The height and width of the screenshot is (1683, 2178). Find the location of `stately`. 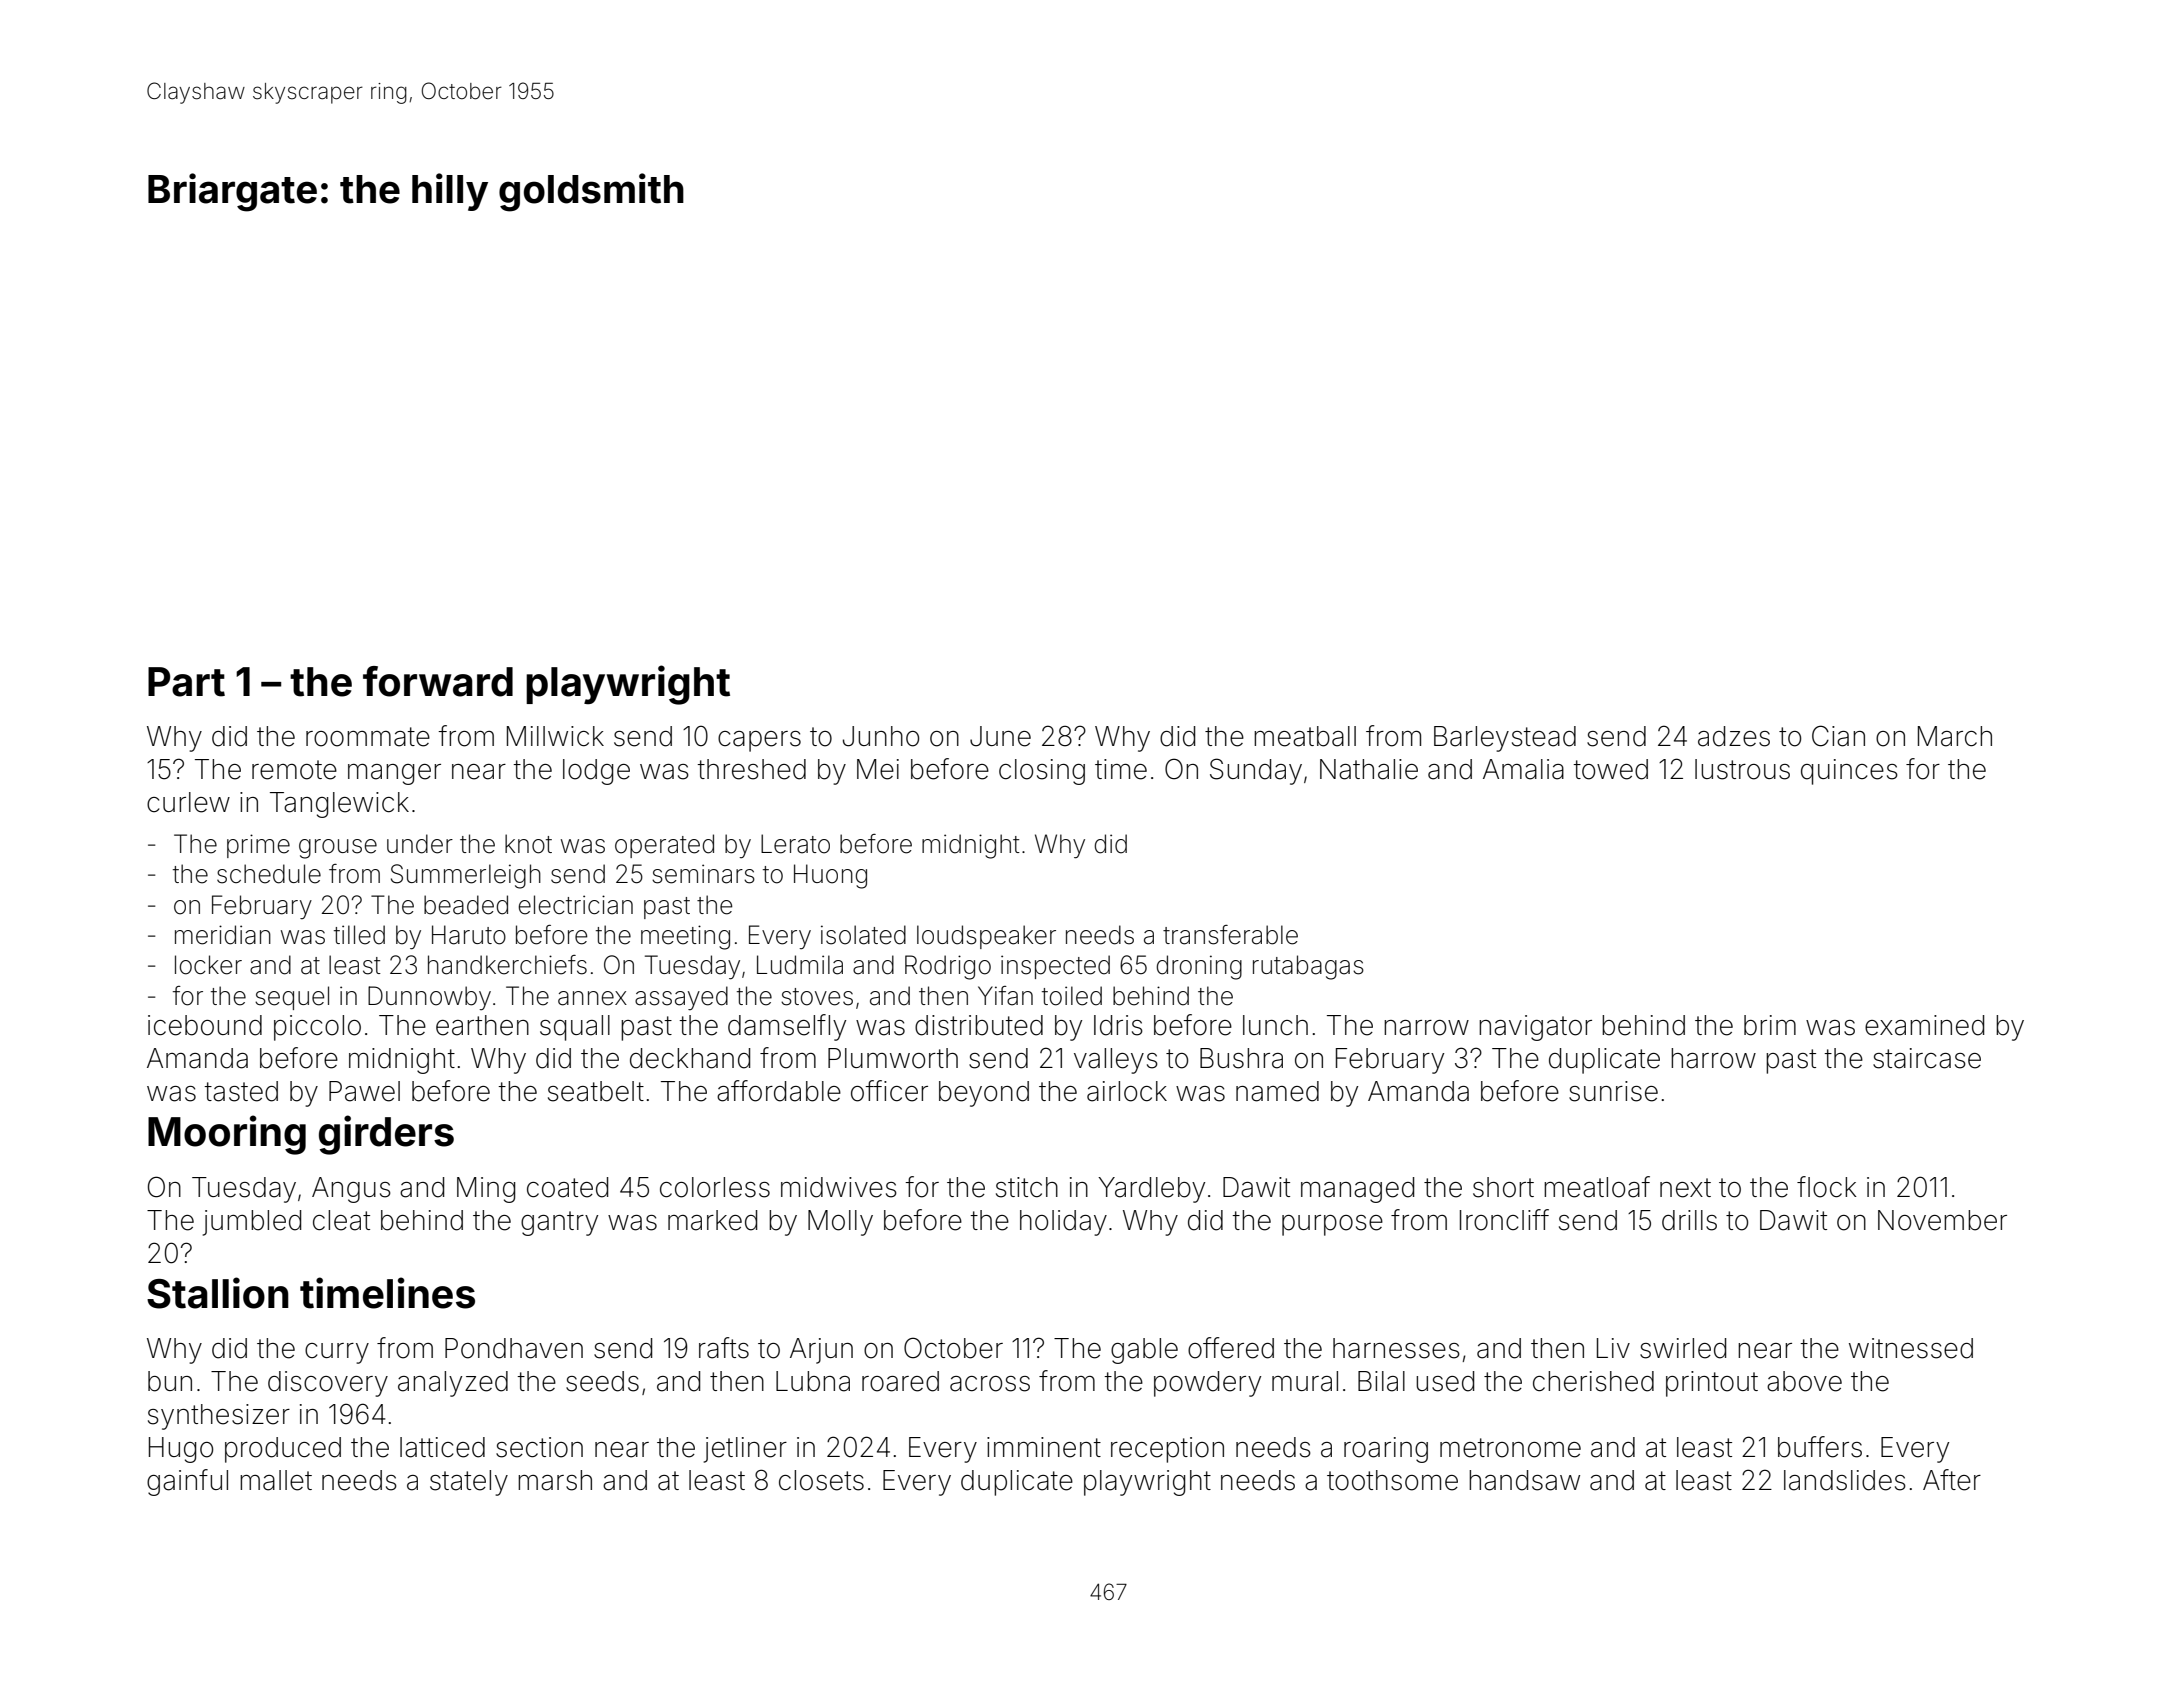

stately is located at coordinates (469, 1483).
